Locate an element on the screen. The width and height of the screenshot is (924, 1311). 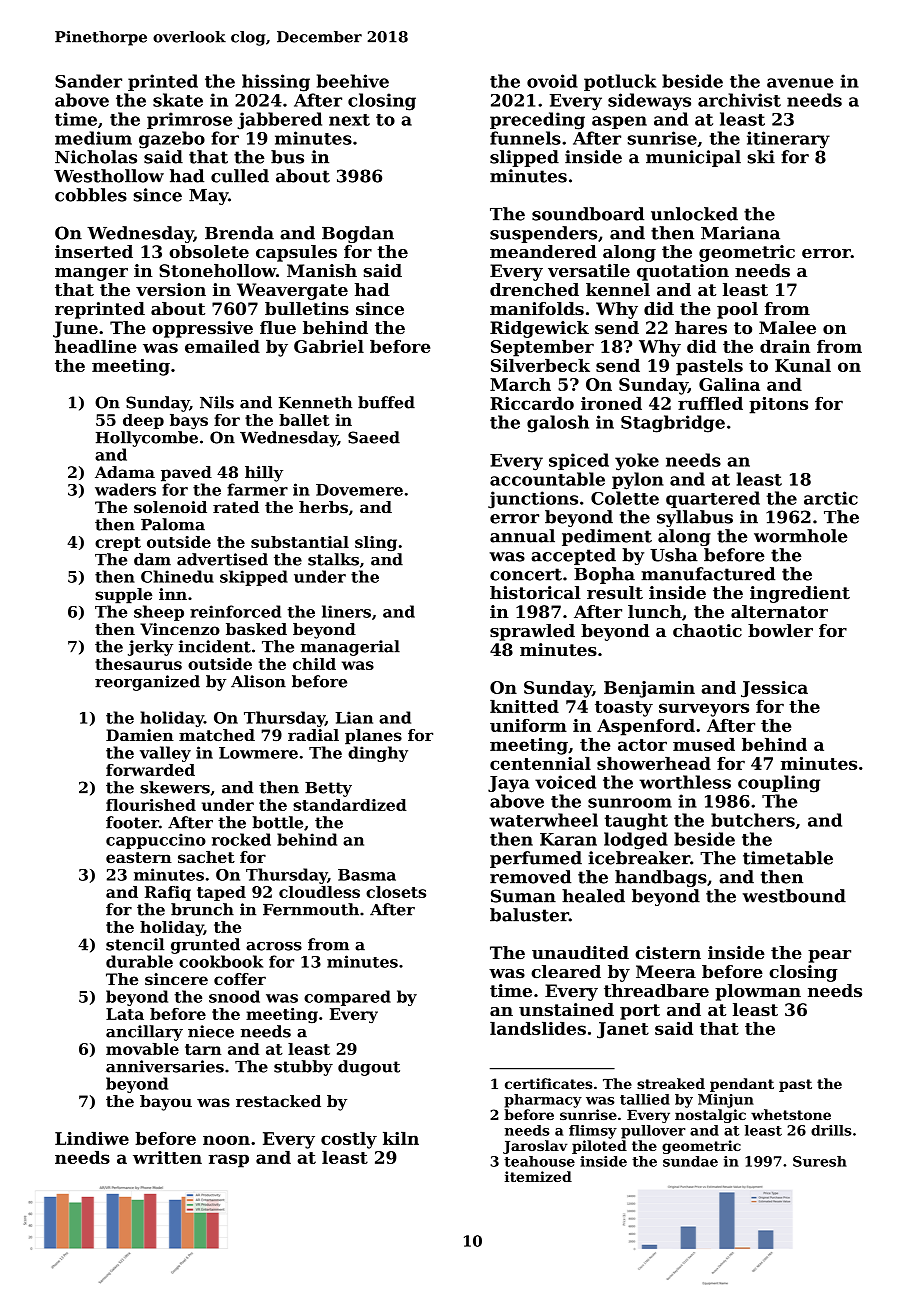
dugout is located at coordinates (369, 1068).
